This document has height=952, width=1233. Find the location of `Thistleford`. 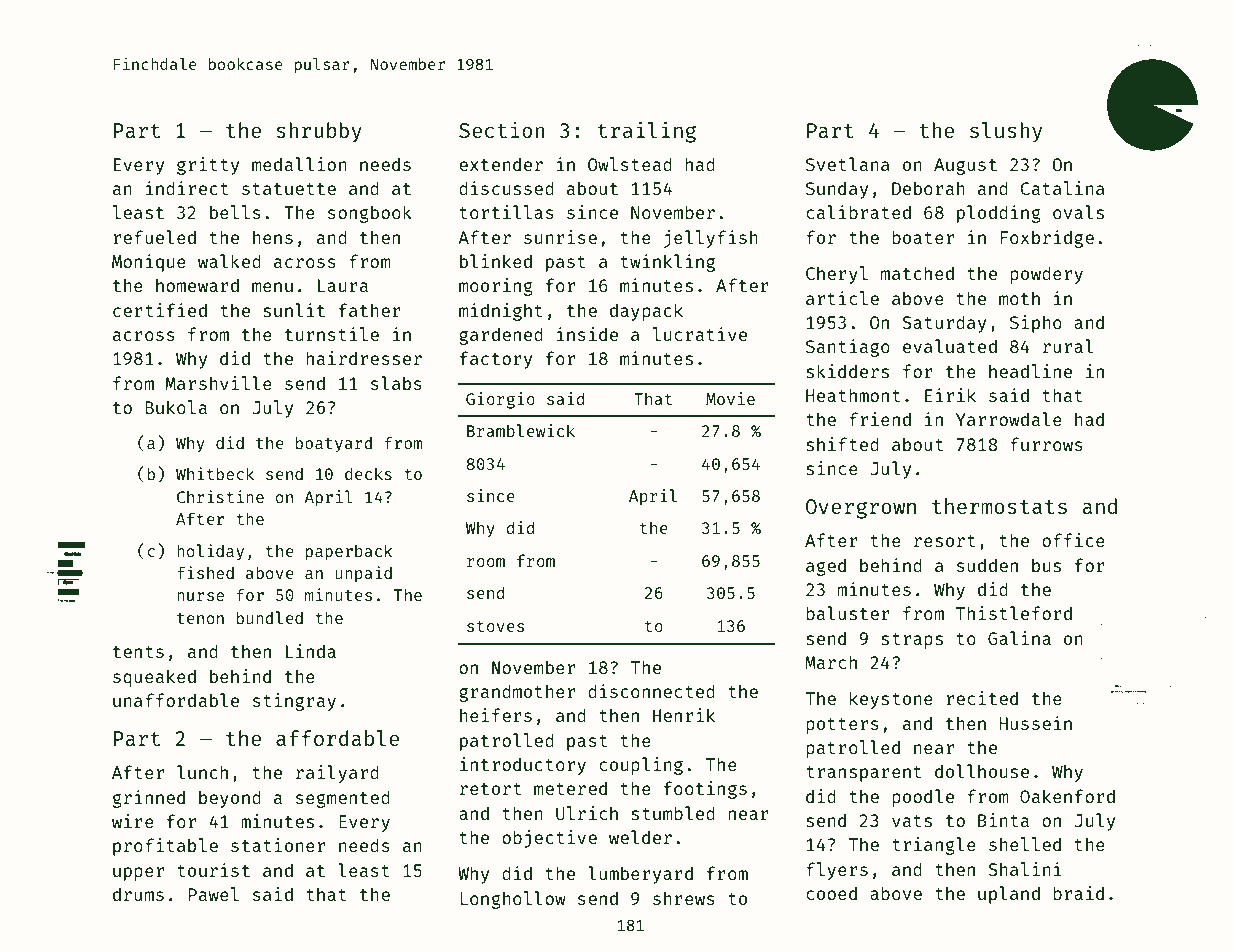

Thistleford is located at coordinates (1014, 613).
